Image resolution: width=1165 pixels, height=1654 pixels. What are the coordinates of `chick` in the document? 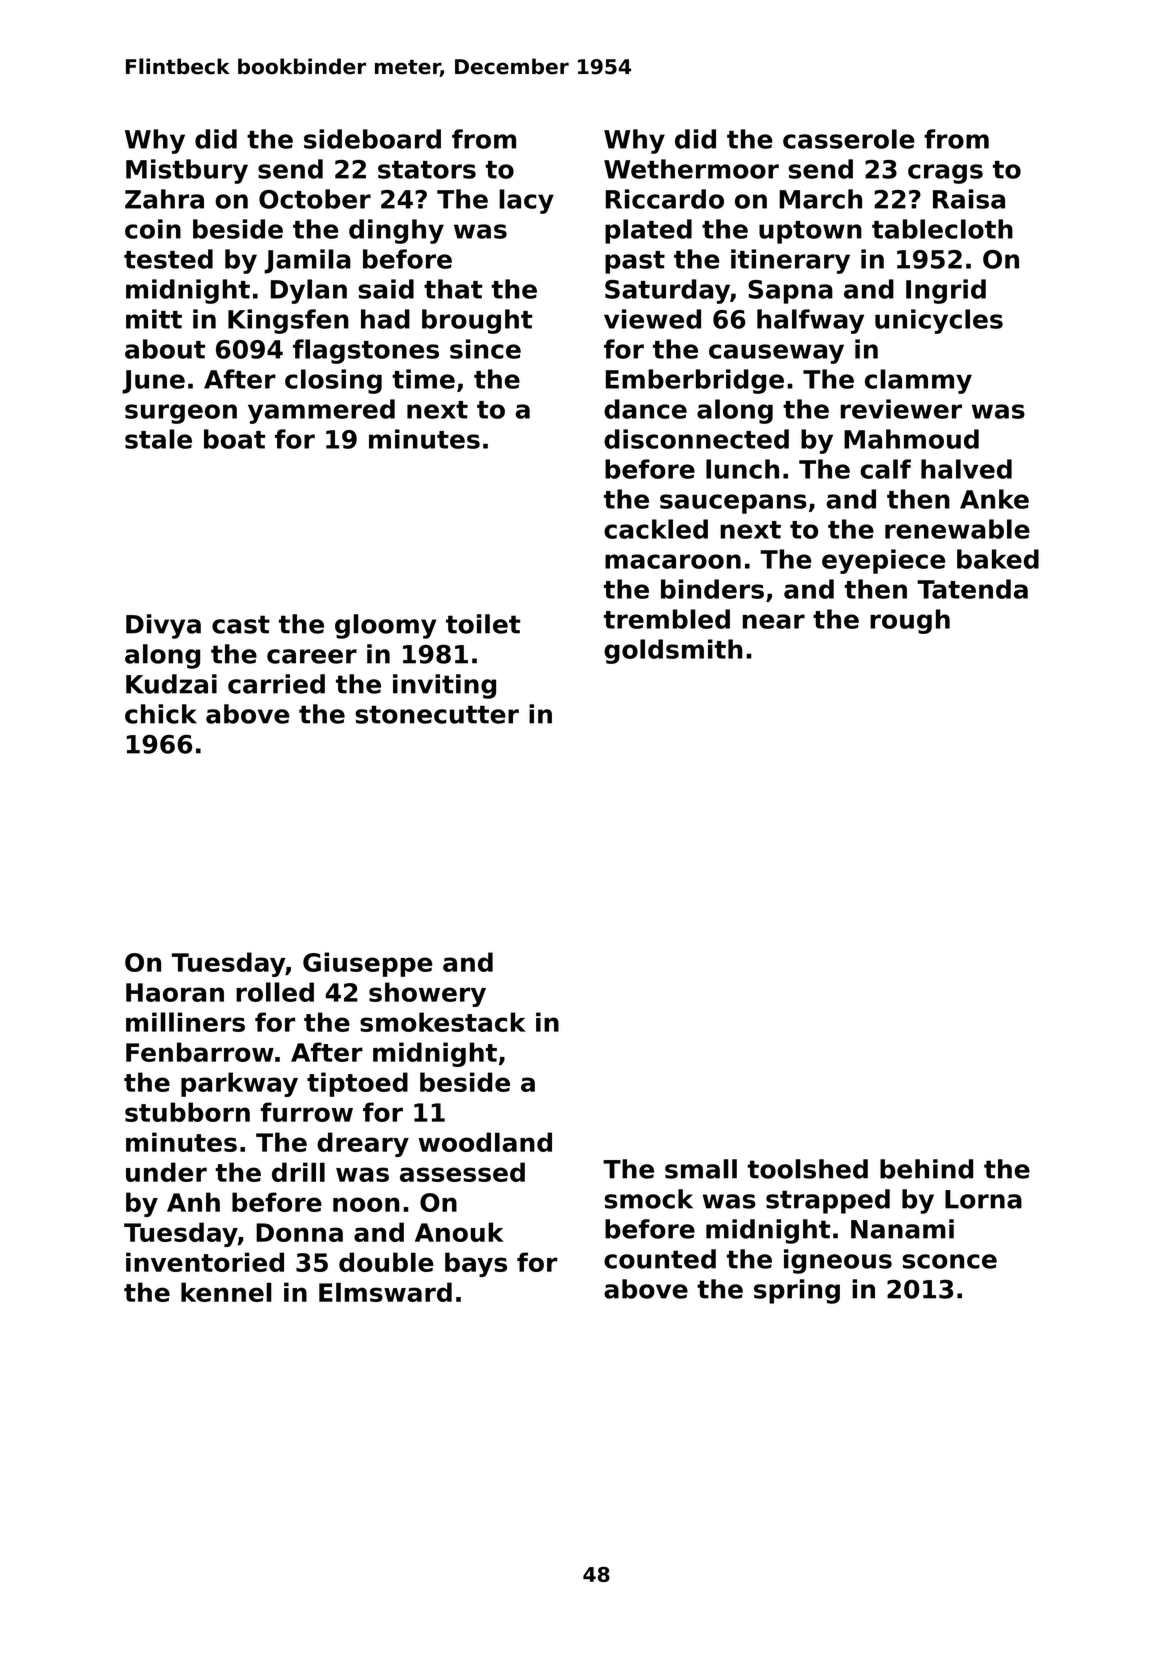 It's located at (161, 714).
